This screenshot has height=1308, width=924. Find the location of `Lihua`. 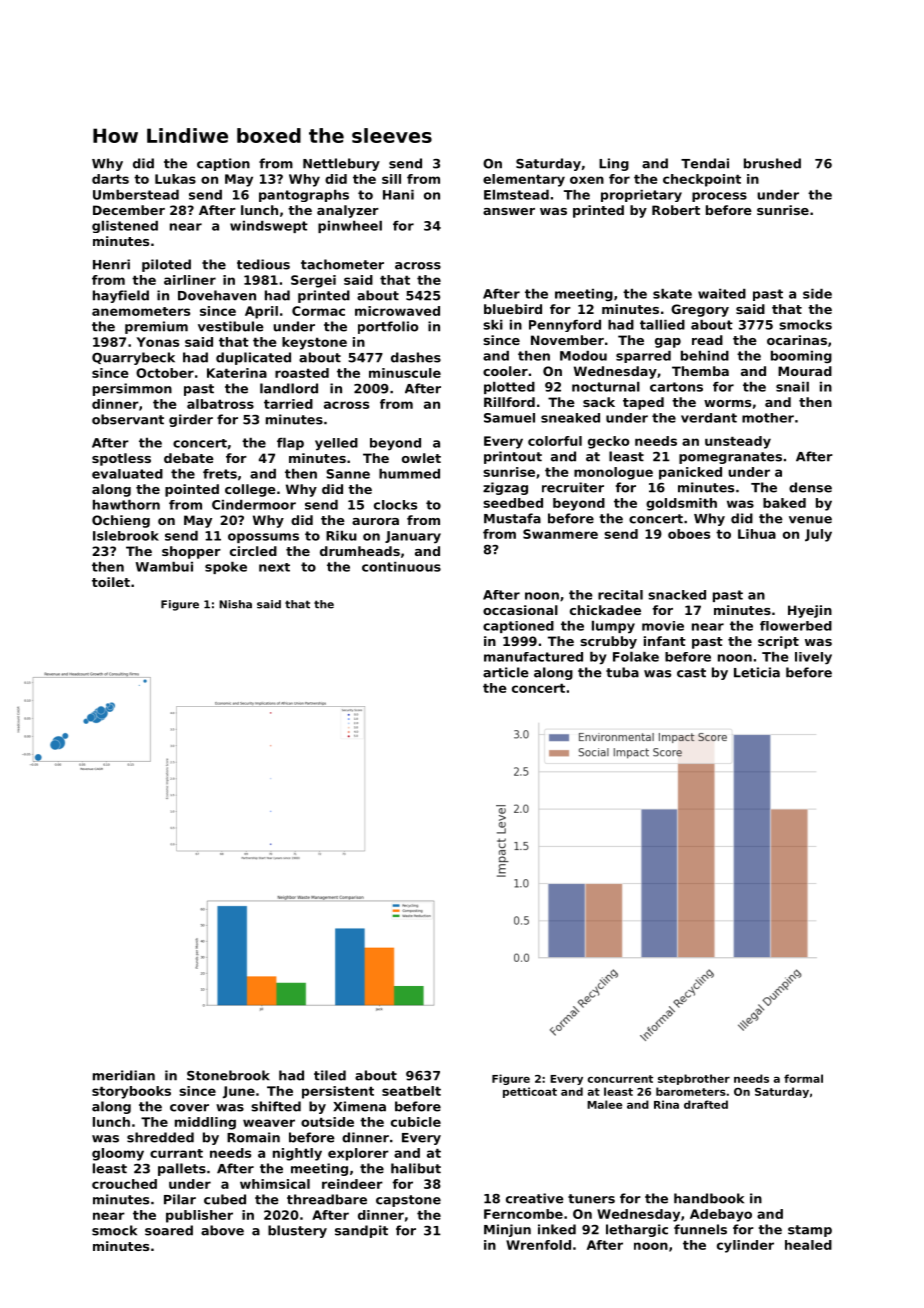

Lihua is located at coordinates (757, 534).
